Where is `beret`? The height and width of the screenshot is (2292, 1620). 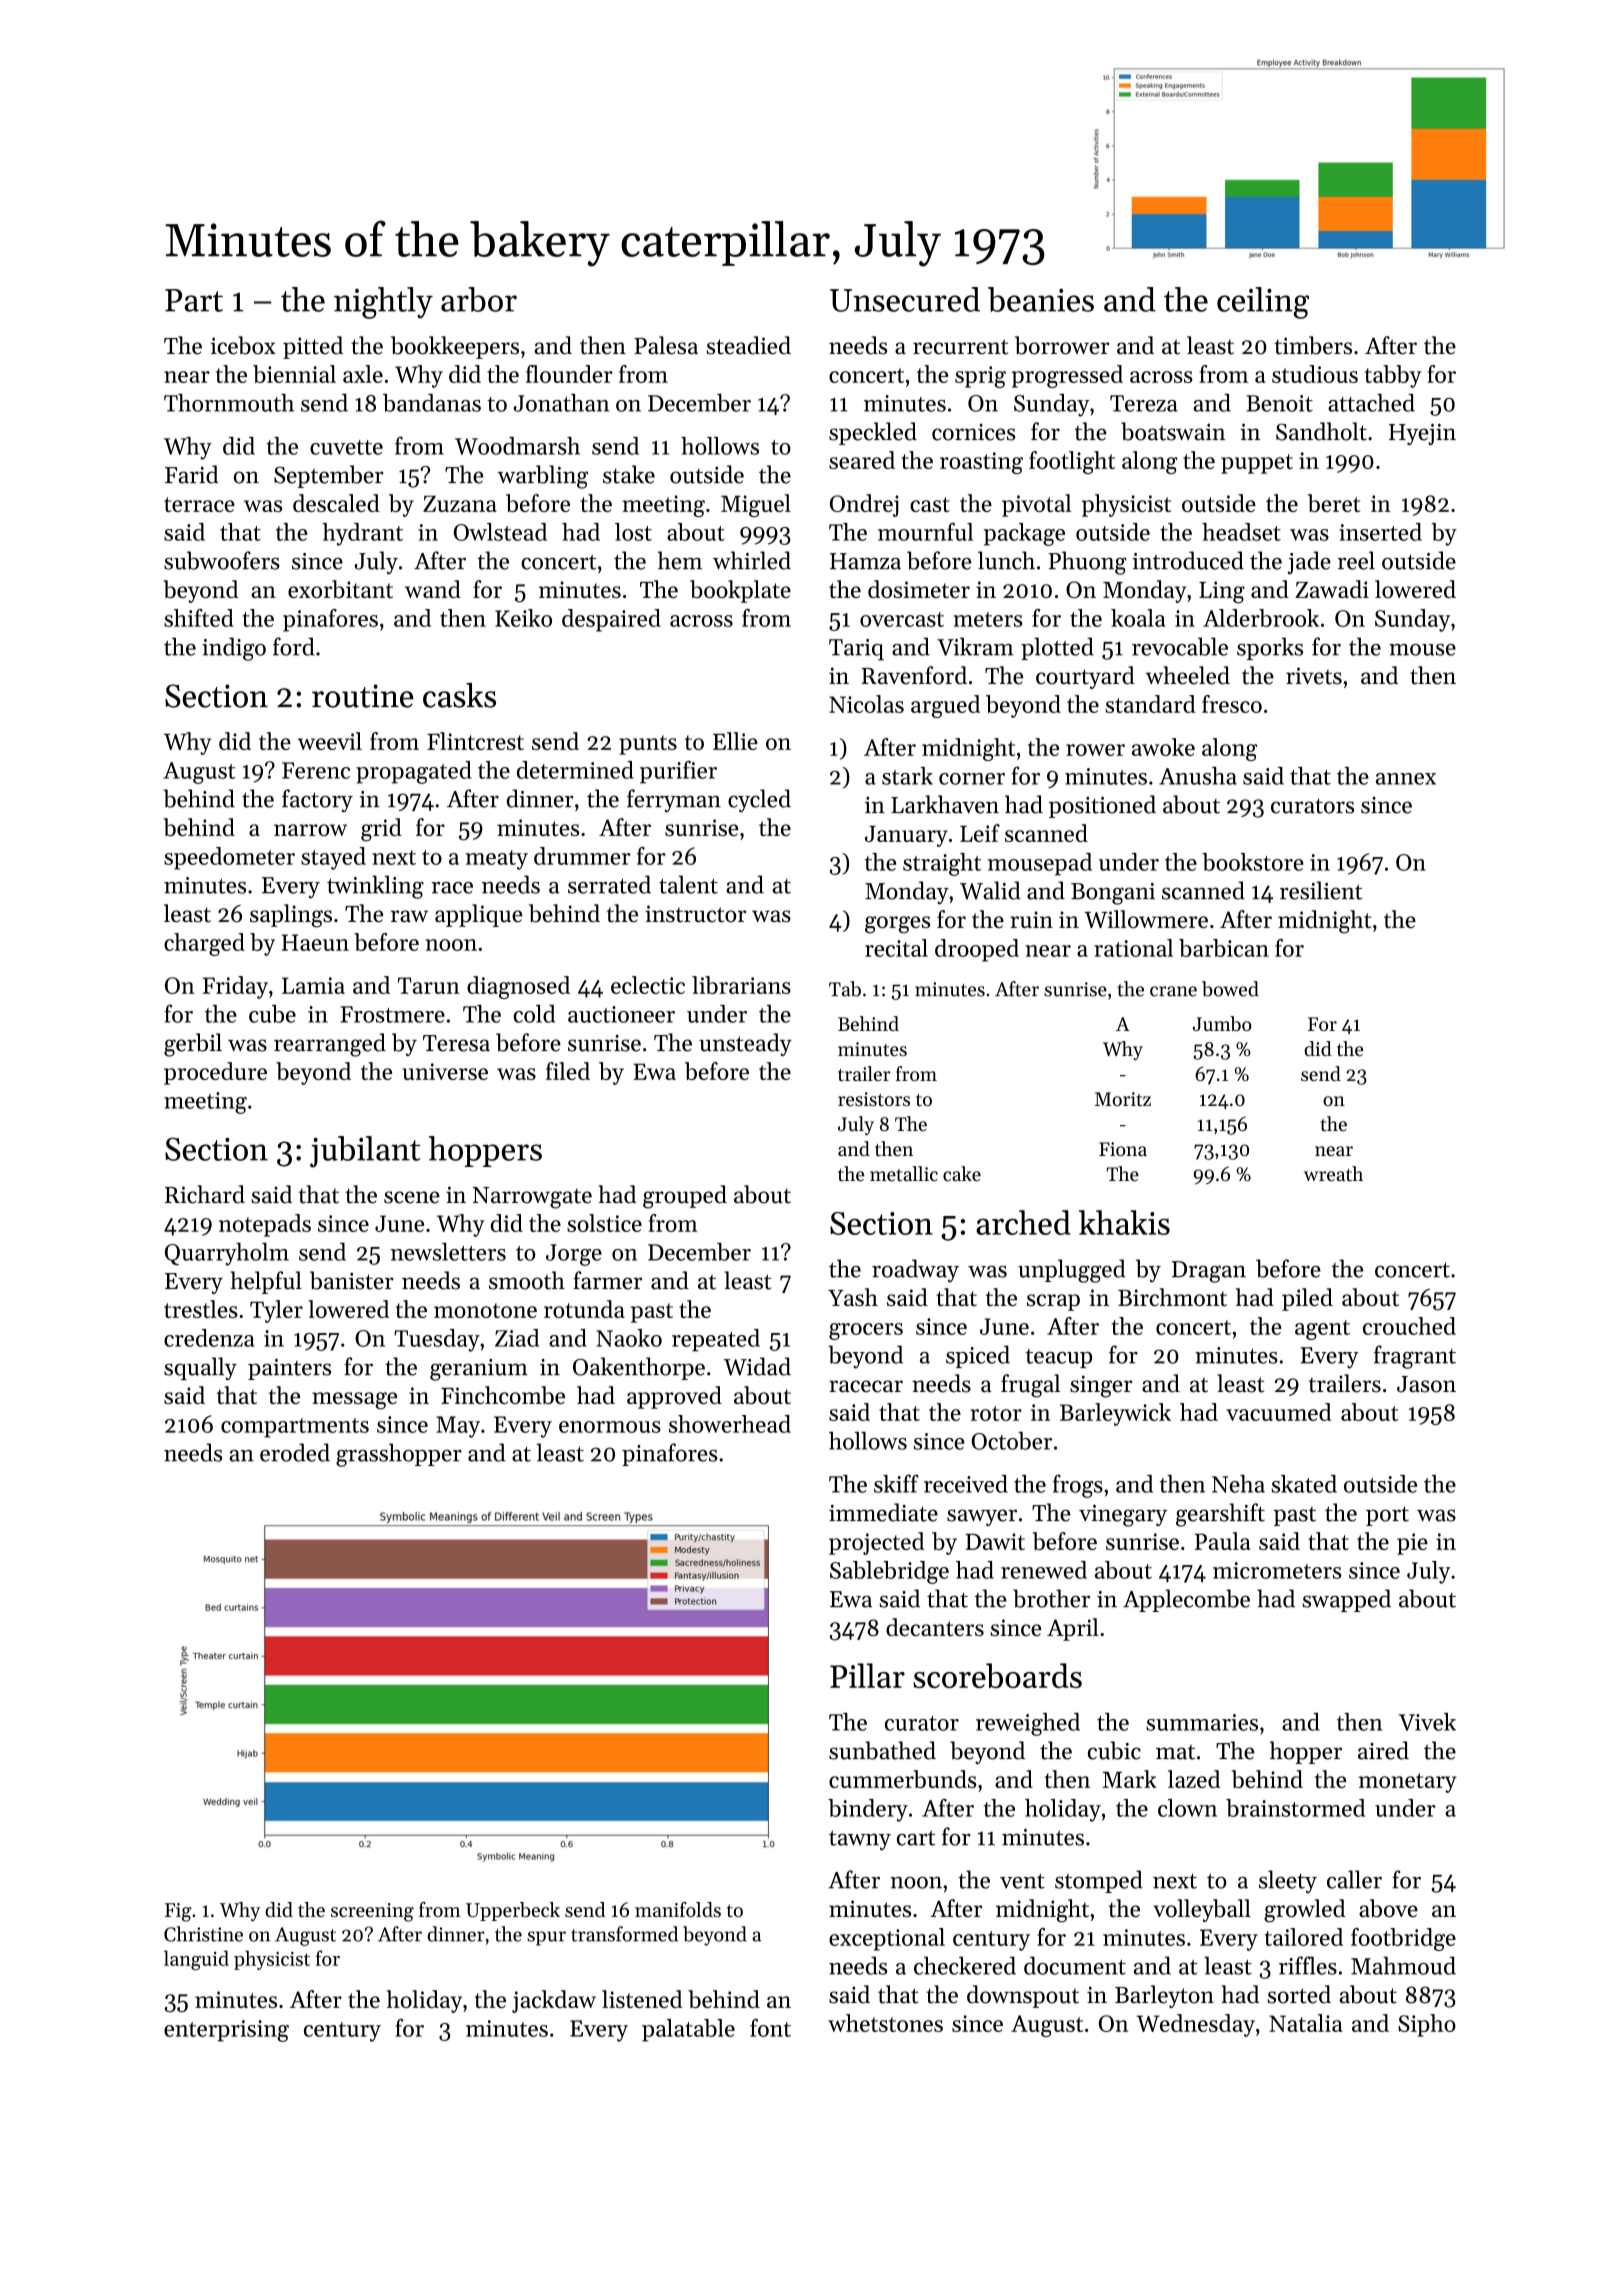
beret is located at coordinates (1334, 503).
